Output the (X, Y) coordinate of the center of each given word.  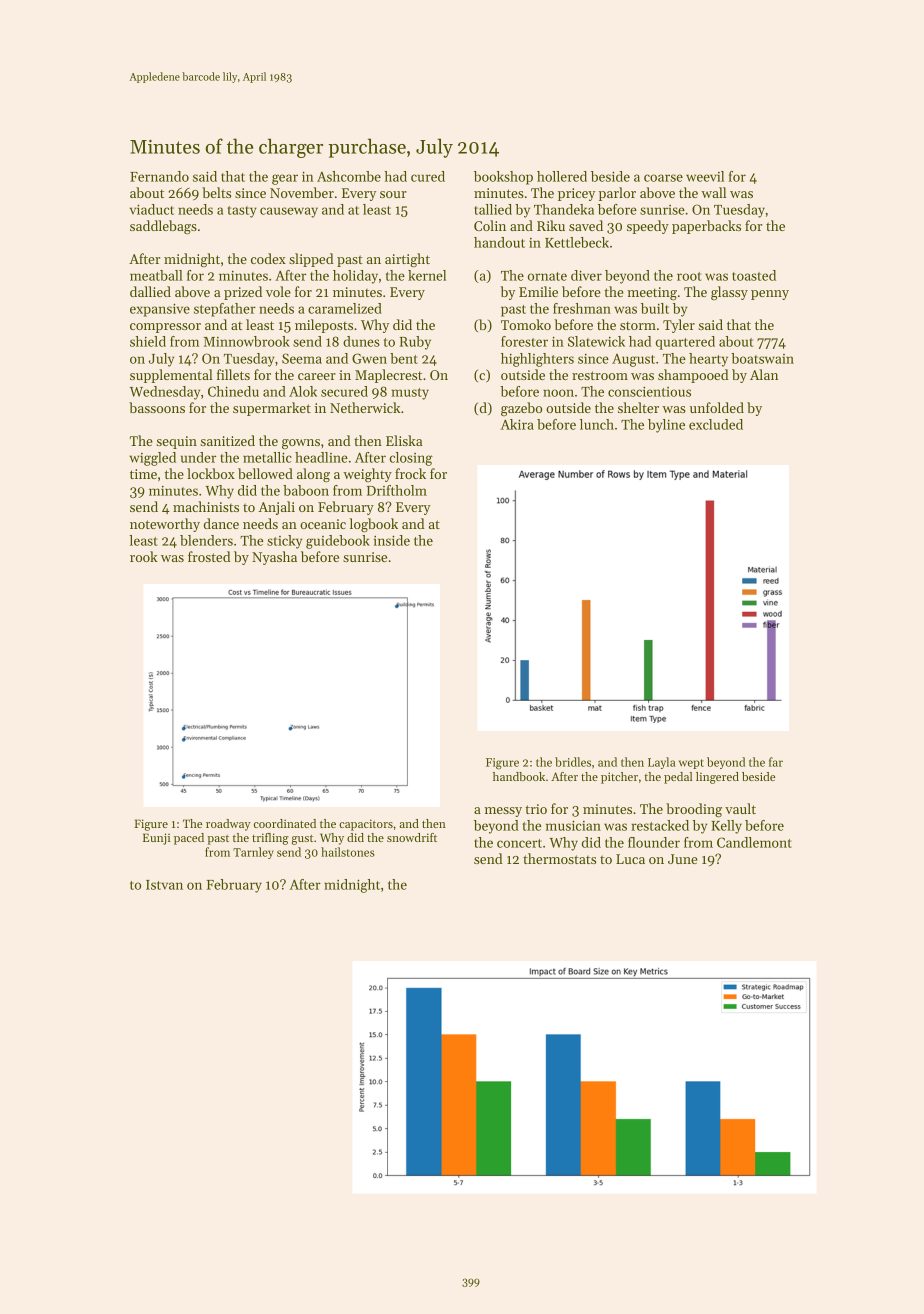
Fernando (159, 176)
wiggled (152, 459)
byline (666, 426)
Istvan (164, 885)
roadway (228, 825)
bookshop (503, 178)
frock (410, 473)
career (317, 376)
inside (392, 540)
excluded (716, 424)
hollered (562, 176)
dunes (361, 341)
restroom (600, 375)
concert (519, 843)
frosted (209, 556)
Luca (630, 859)
